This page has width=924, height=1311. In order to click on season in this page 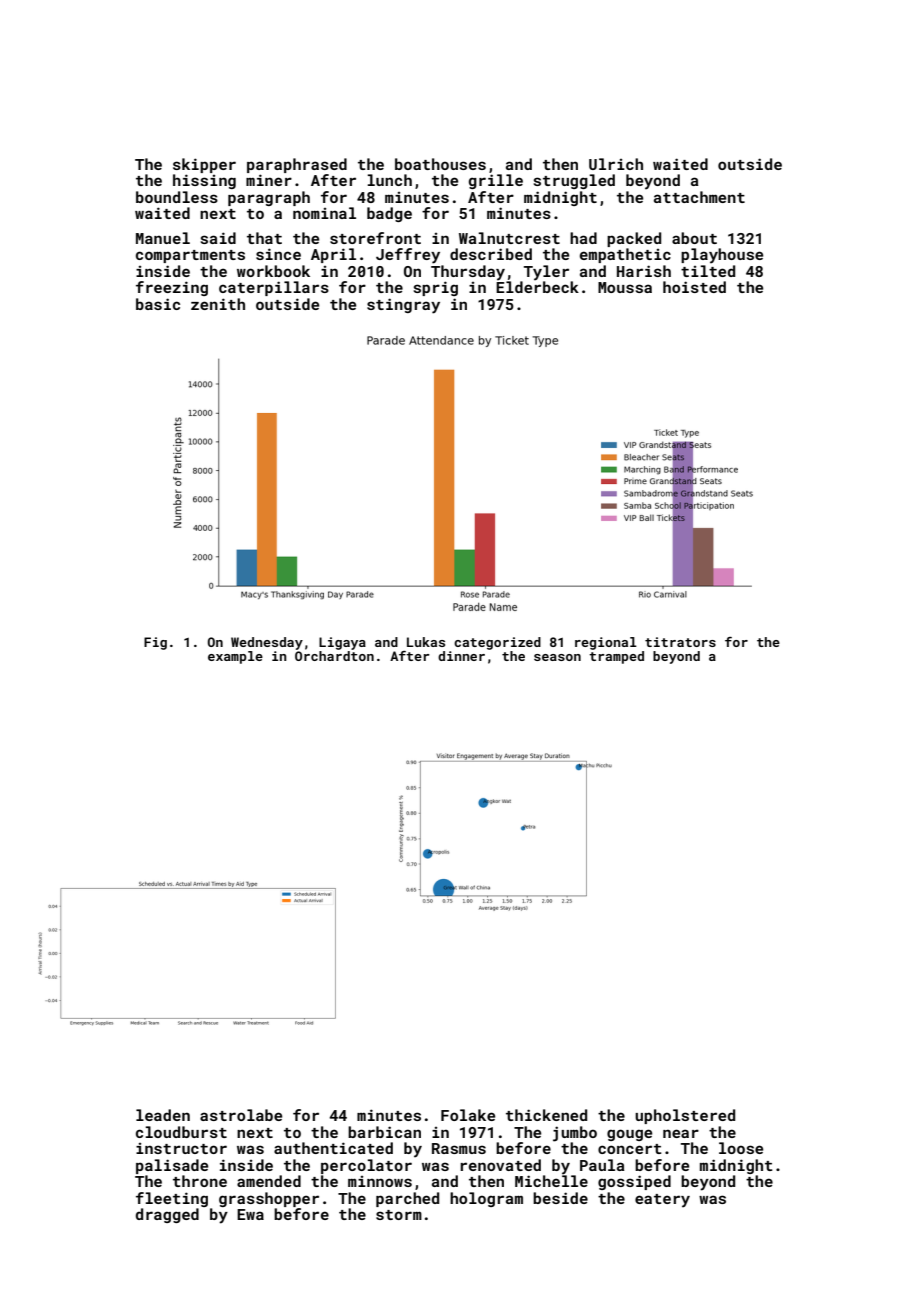, I will do `click(557, 657)`.
